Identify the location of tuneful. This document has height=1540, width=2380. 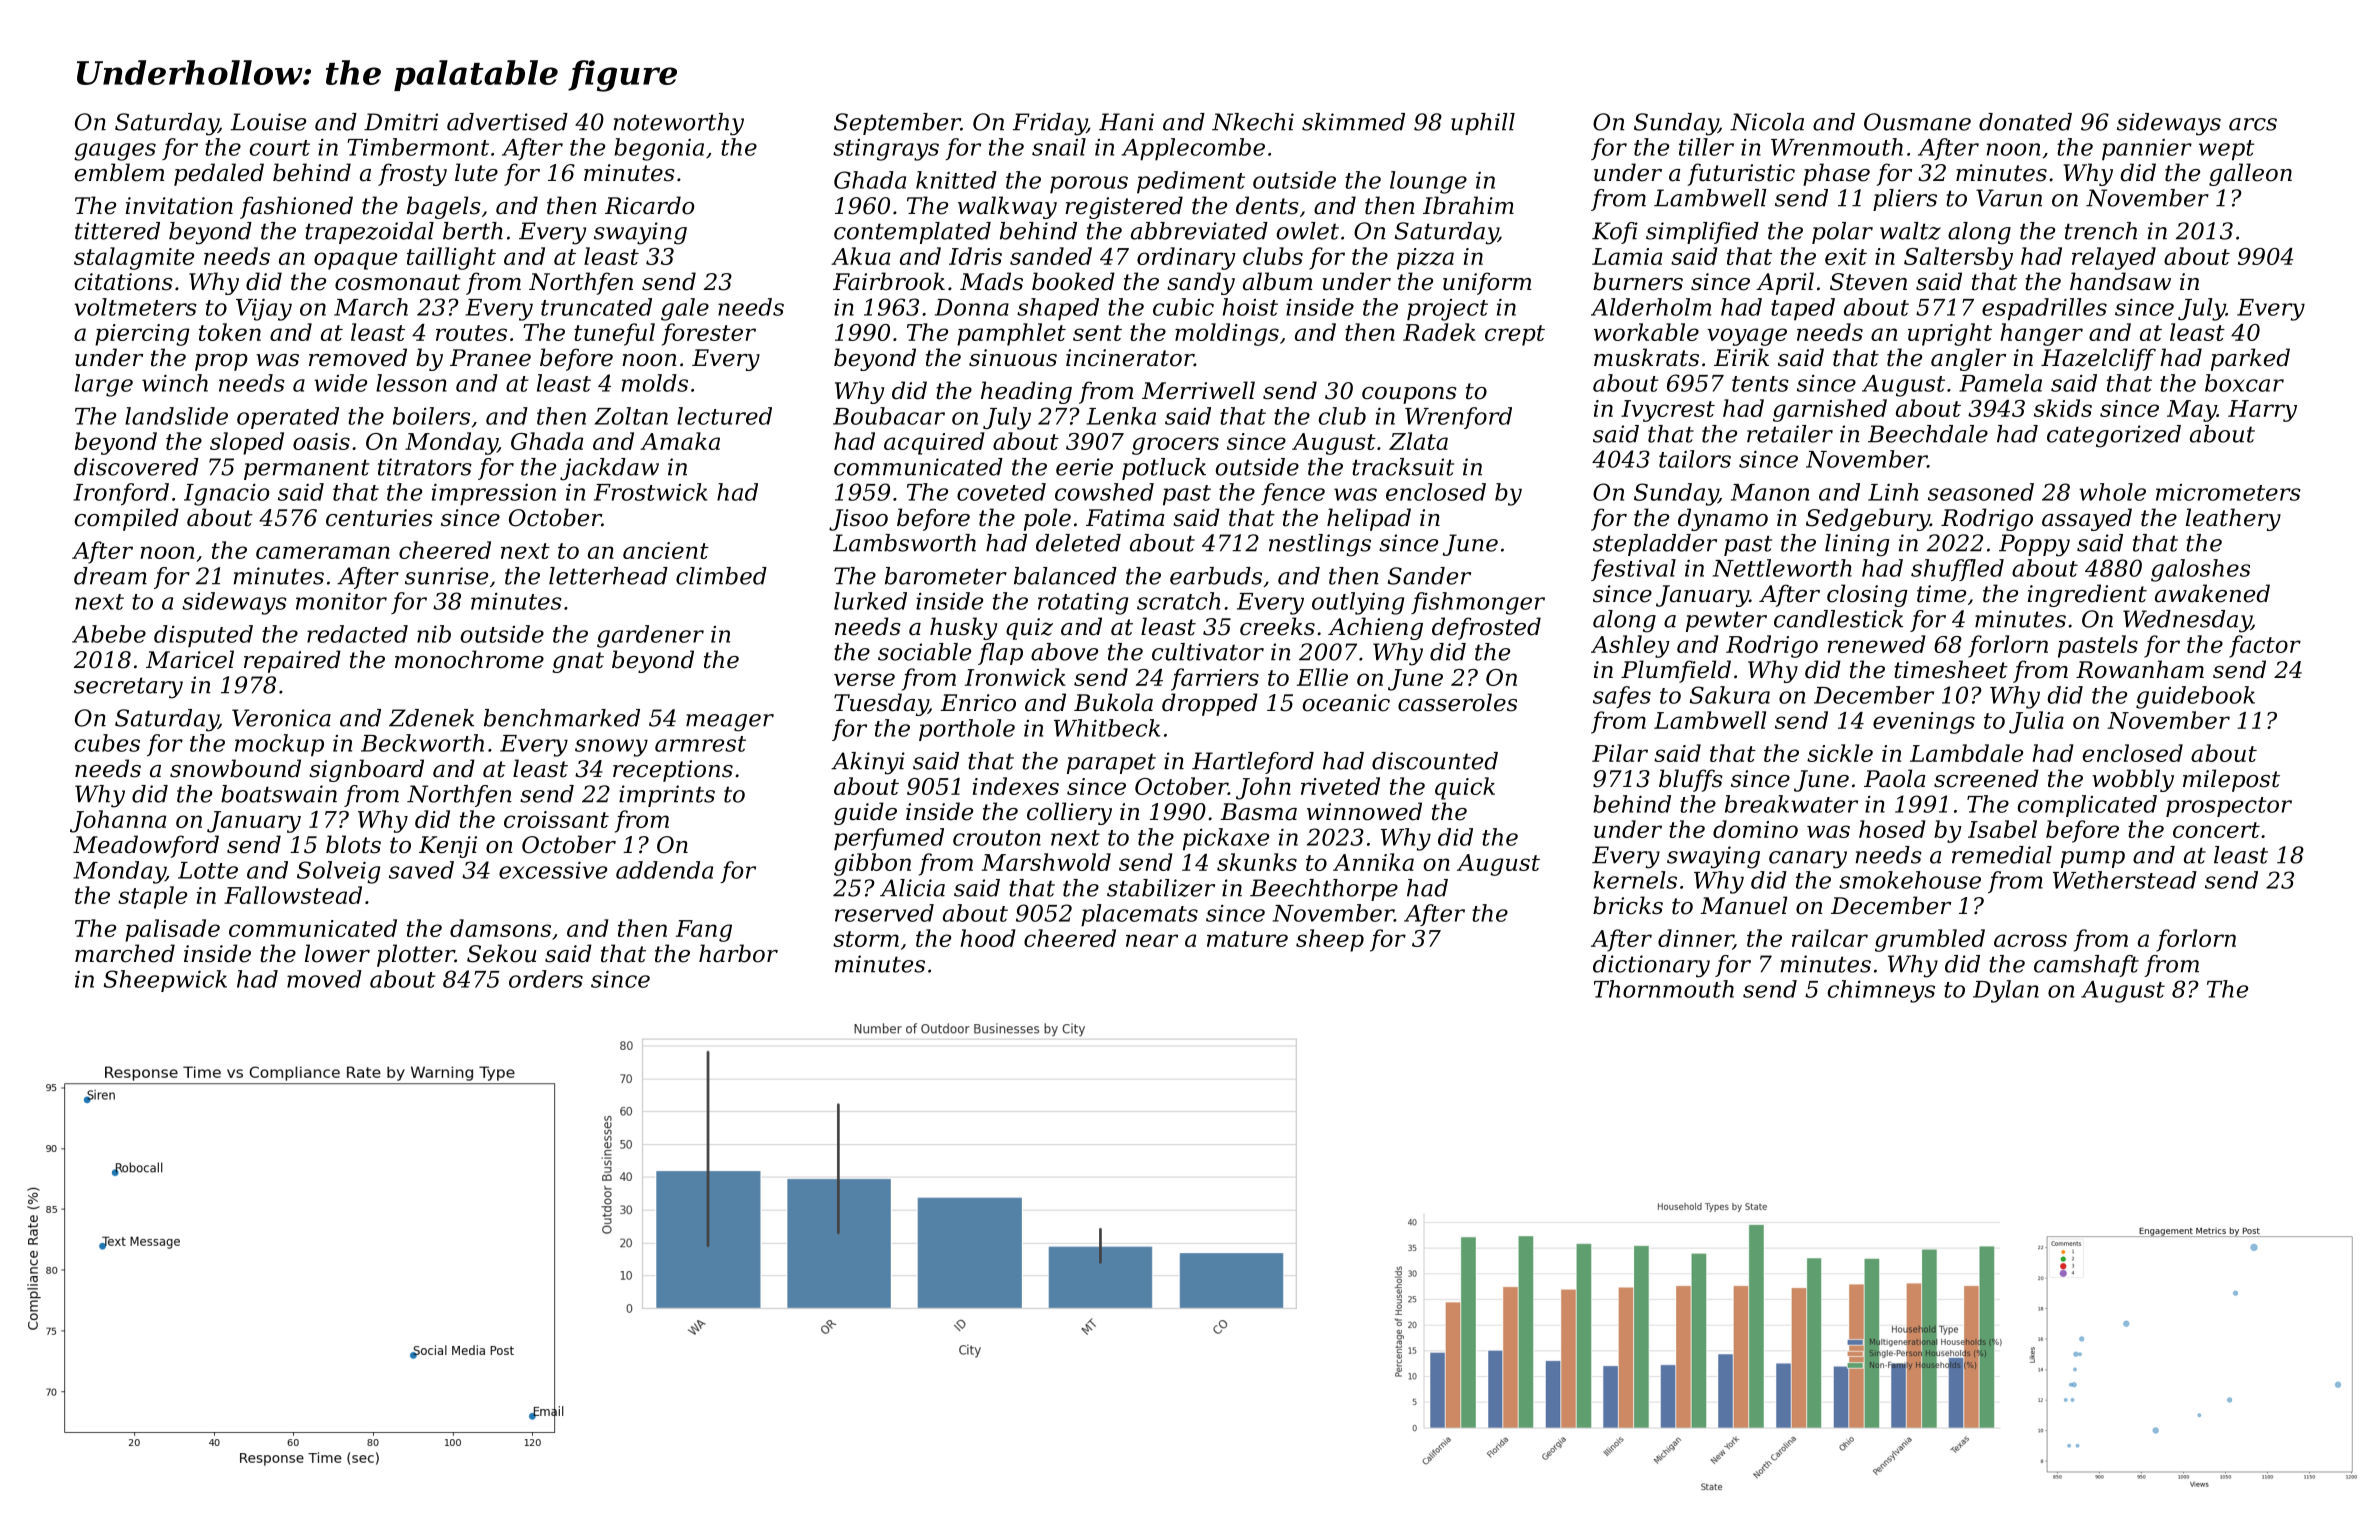
(614, 334).
